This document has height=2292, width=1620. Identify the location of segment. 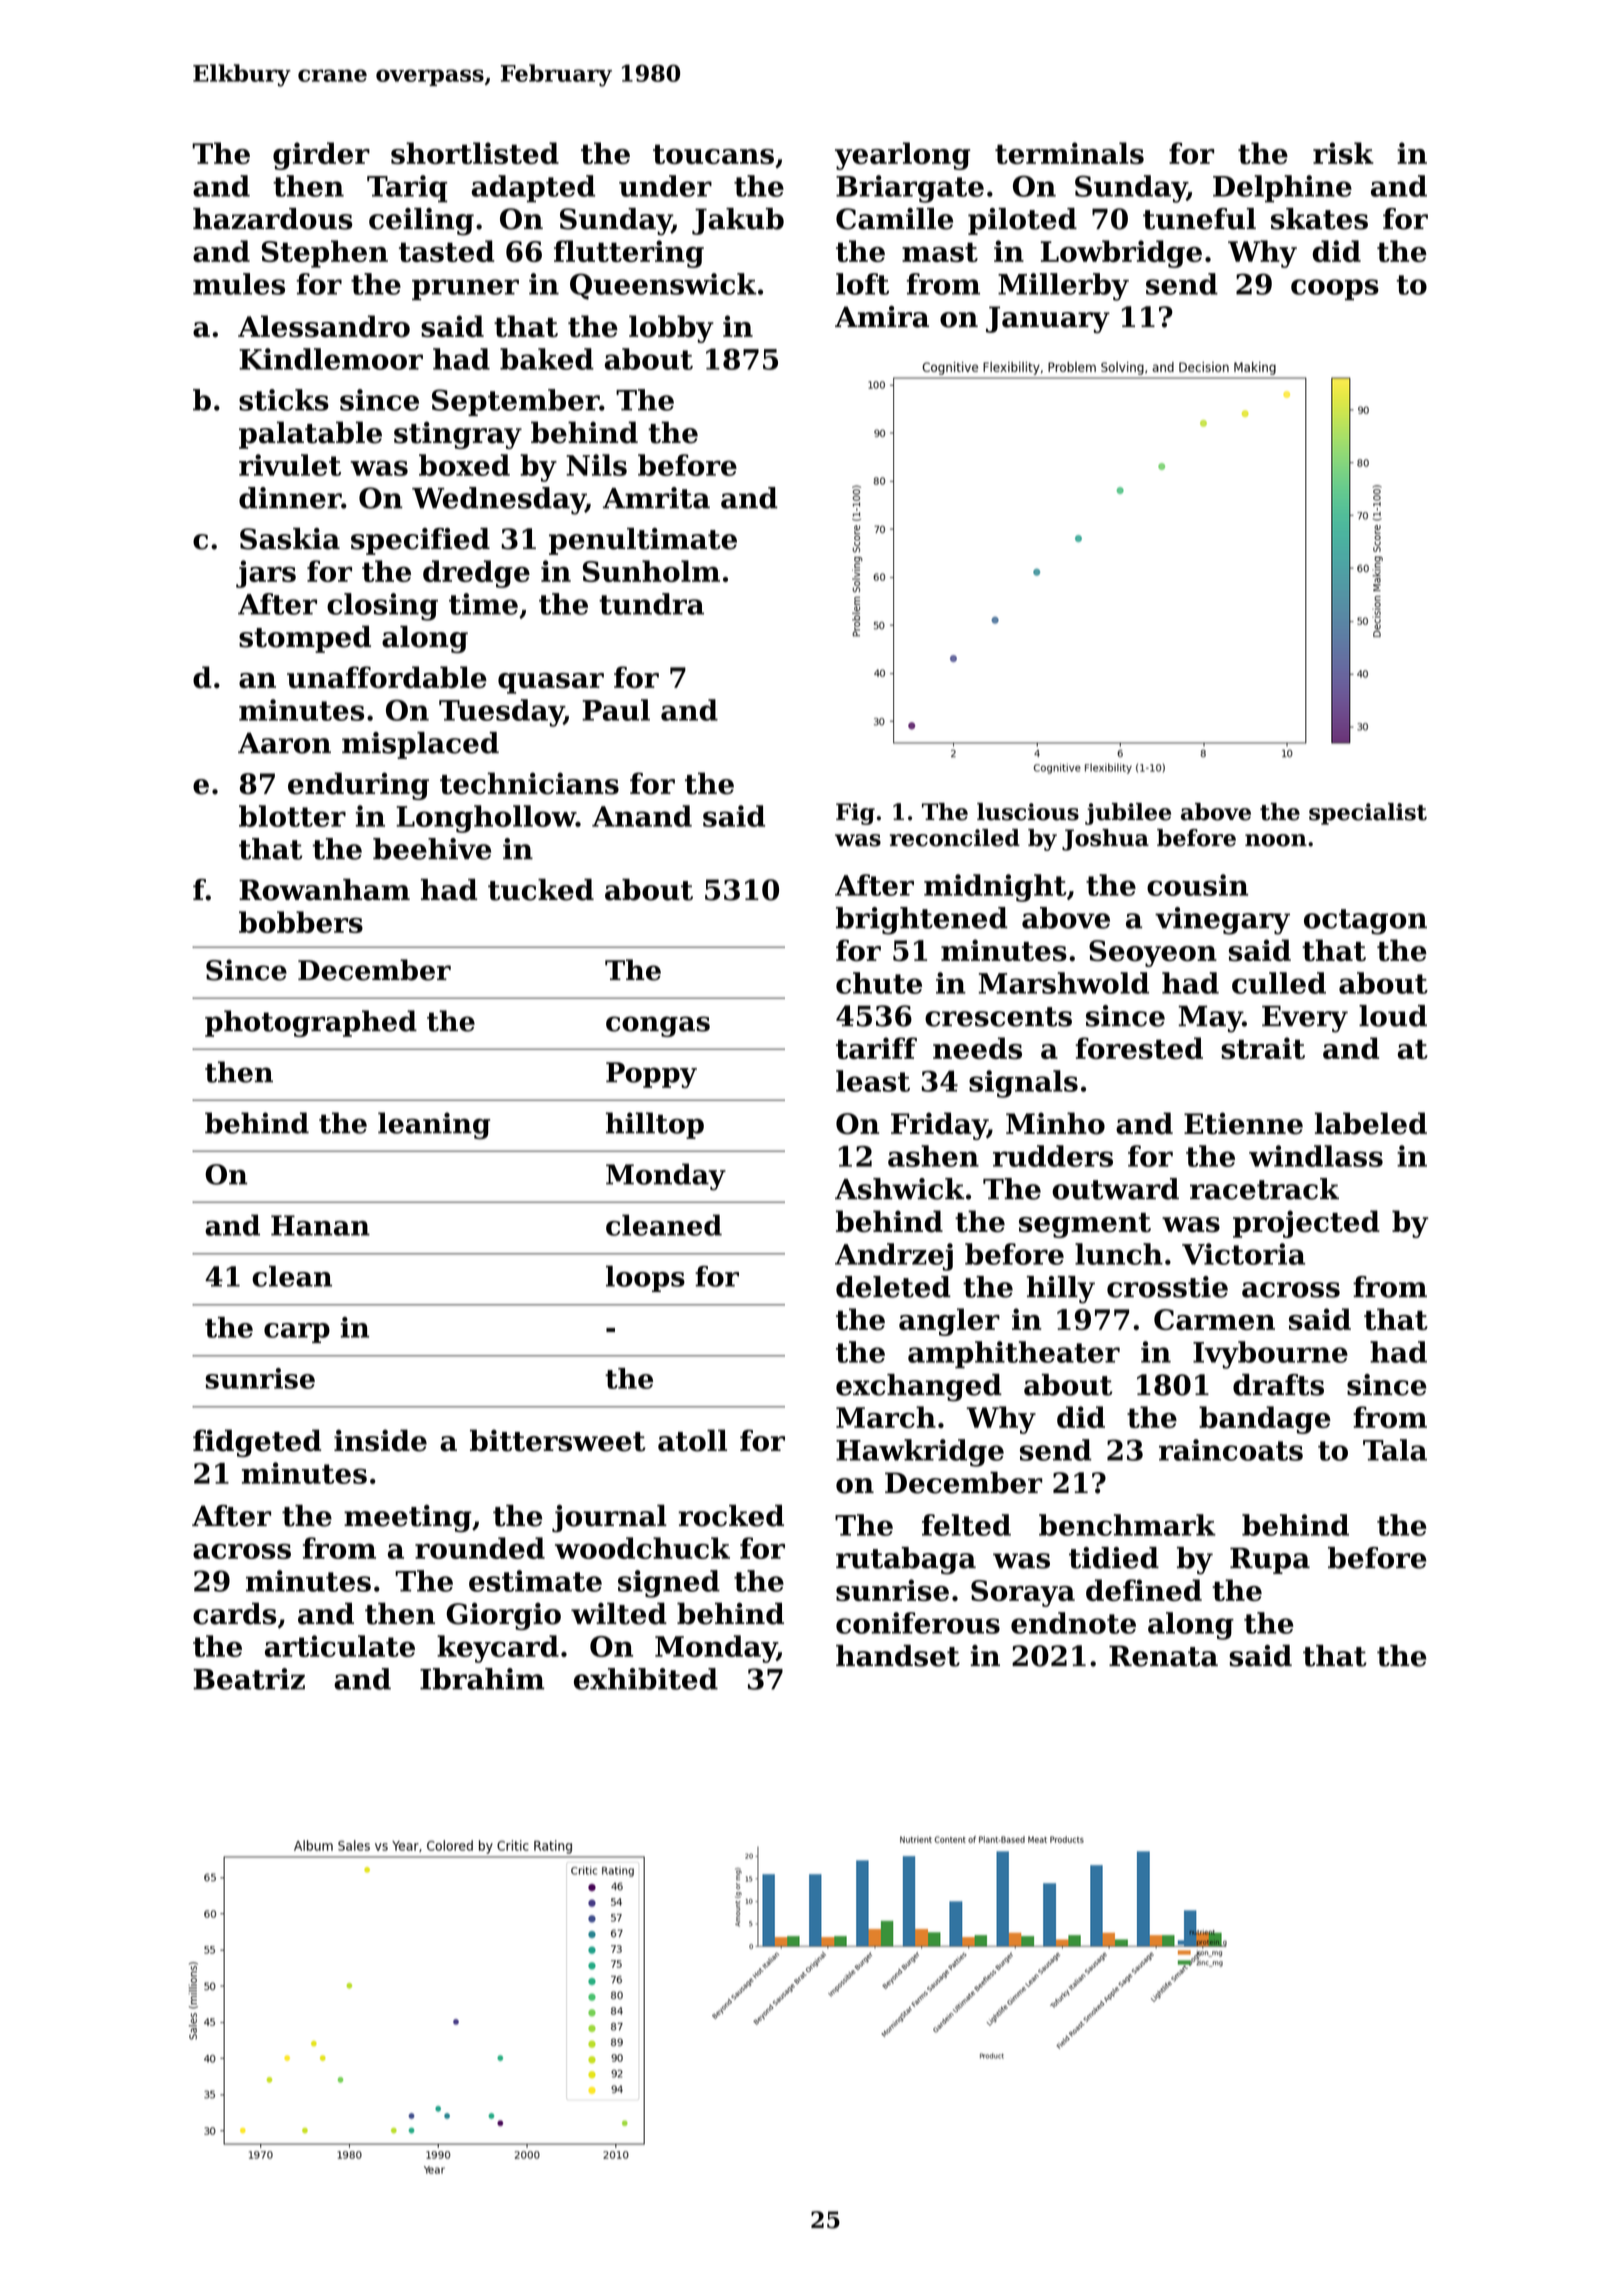
(1085, 1225).
